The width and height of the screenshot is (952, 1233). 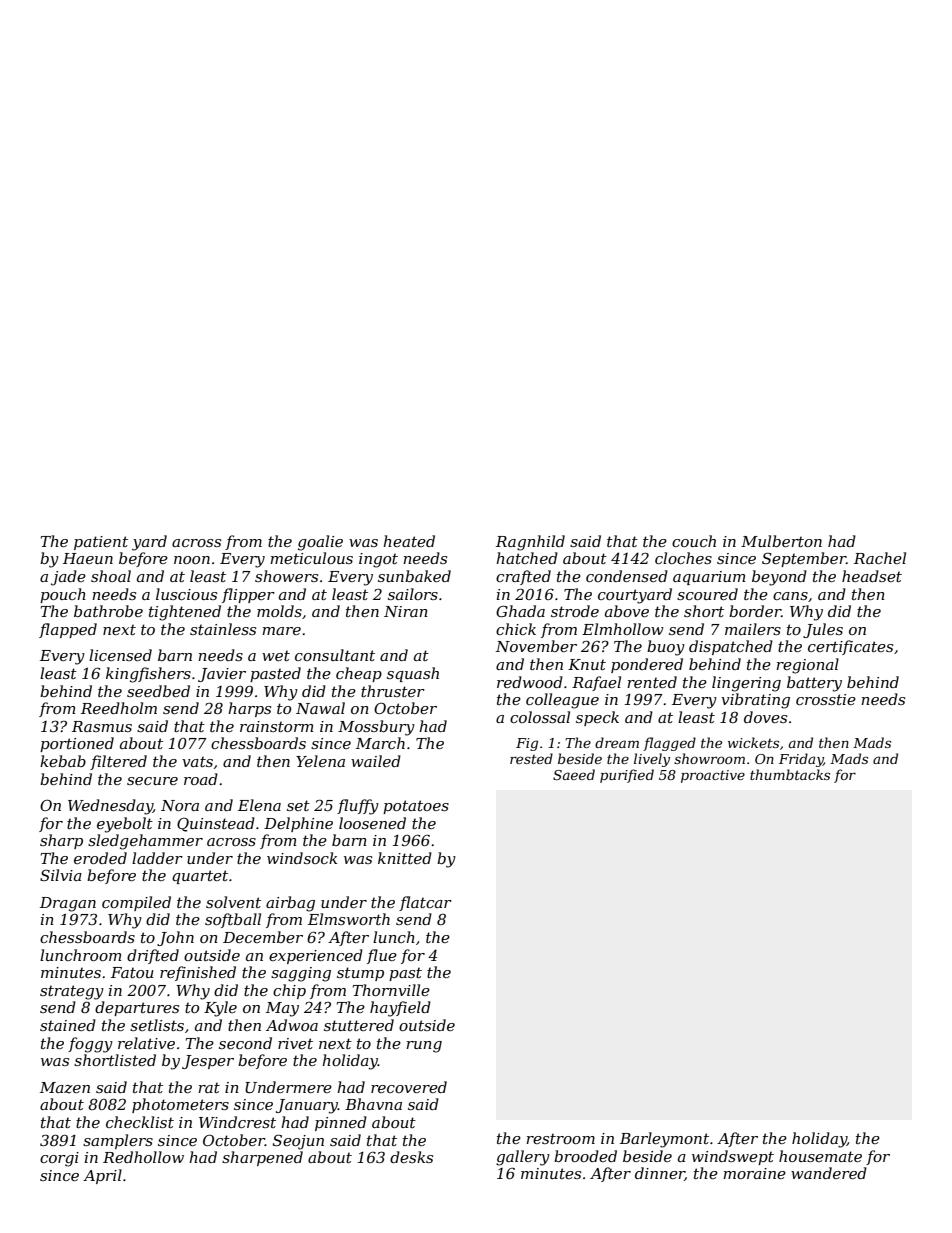 I want to click on Rafael, so click(x=596, y=683).
